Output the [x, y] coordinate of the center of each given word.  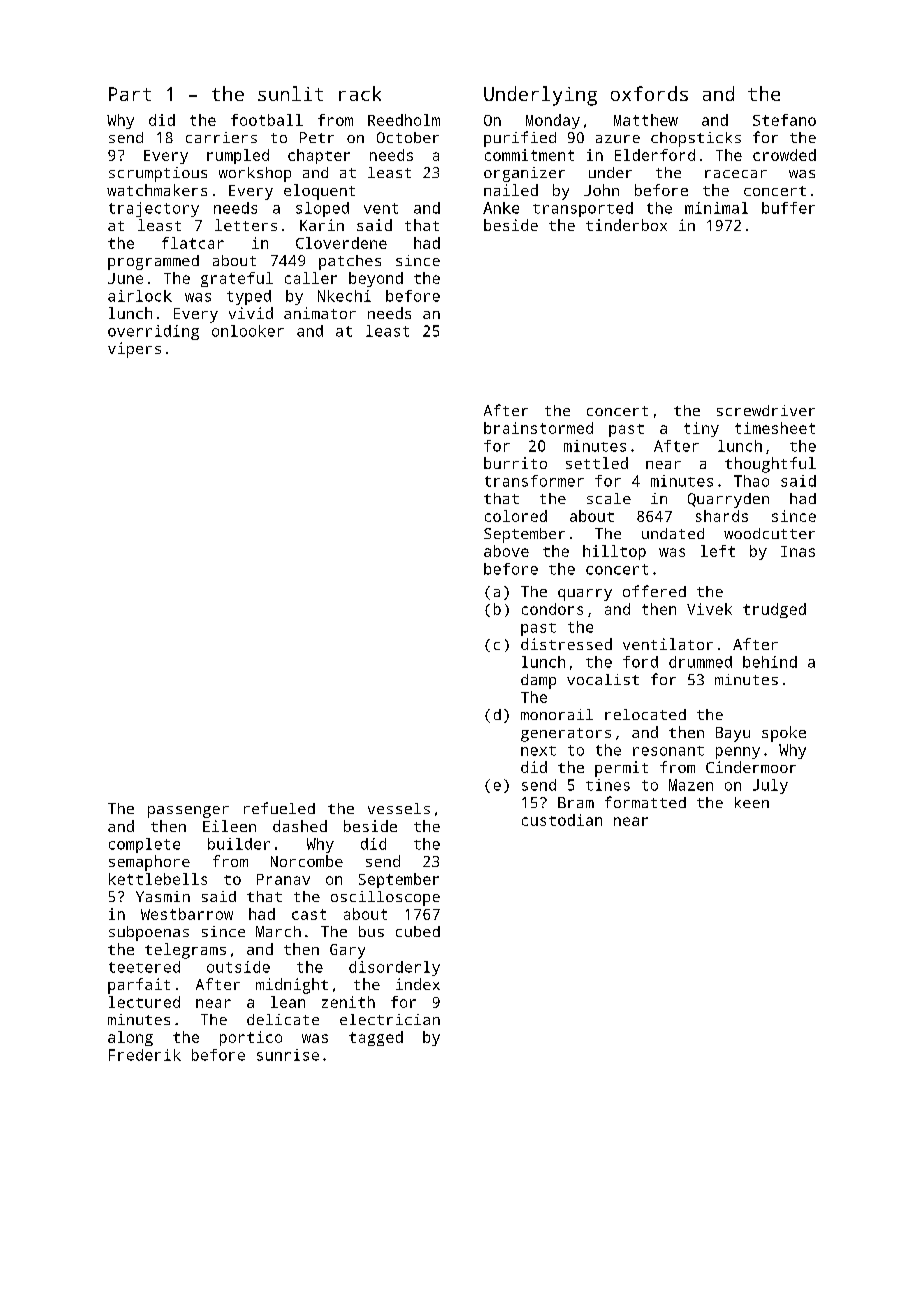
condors [552, 609]
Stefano [784, 120]
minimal [716, 208]
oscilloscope [385, 898]
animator [320, 313]
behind [770, 662]
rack [360, 93]
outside [238, 967]
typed [249, 297]
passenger [188, 812]
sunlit [290, 93]
